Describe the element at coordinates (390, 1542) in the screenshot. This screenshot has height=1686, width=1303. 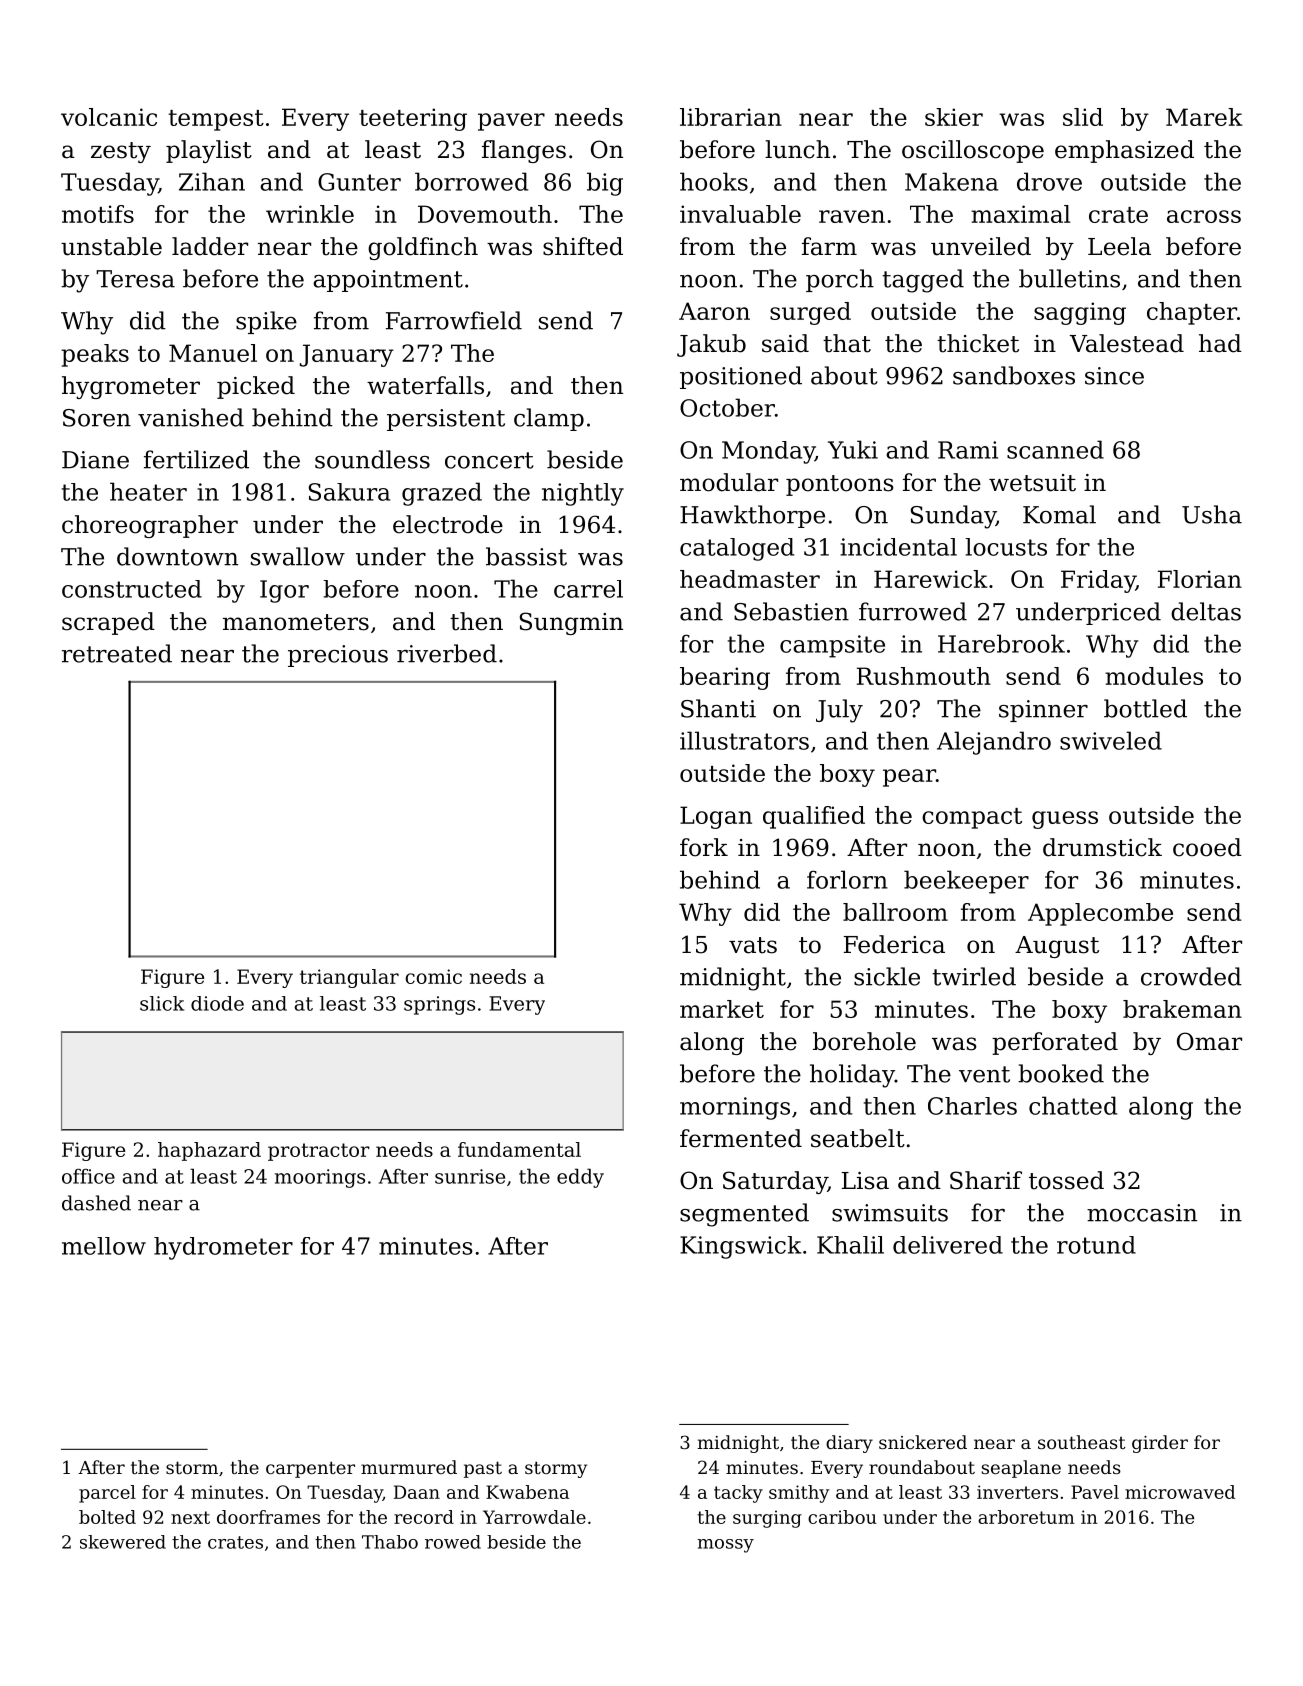
I see `Thabo` at that location.
